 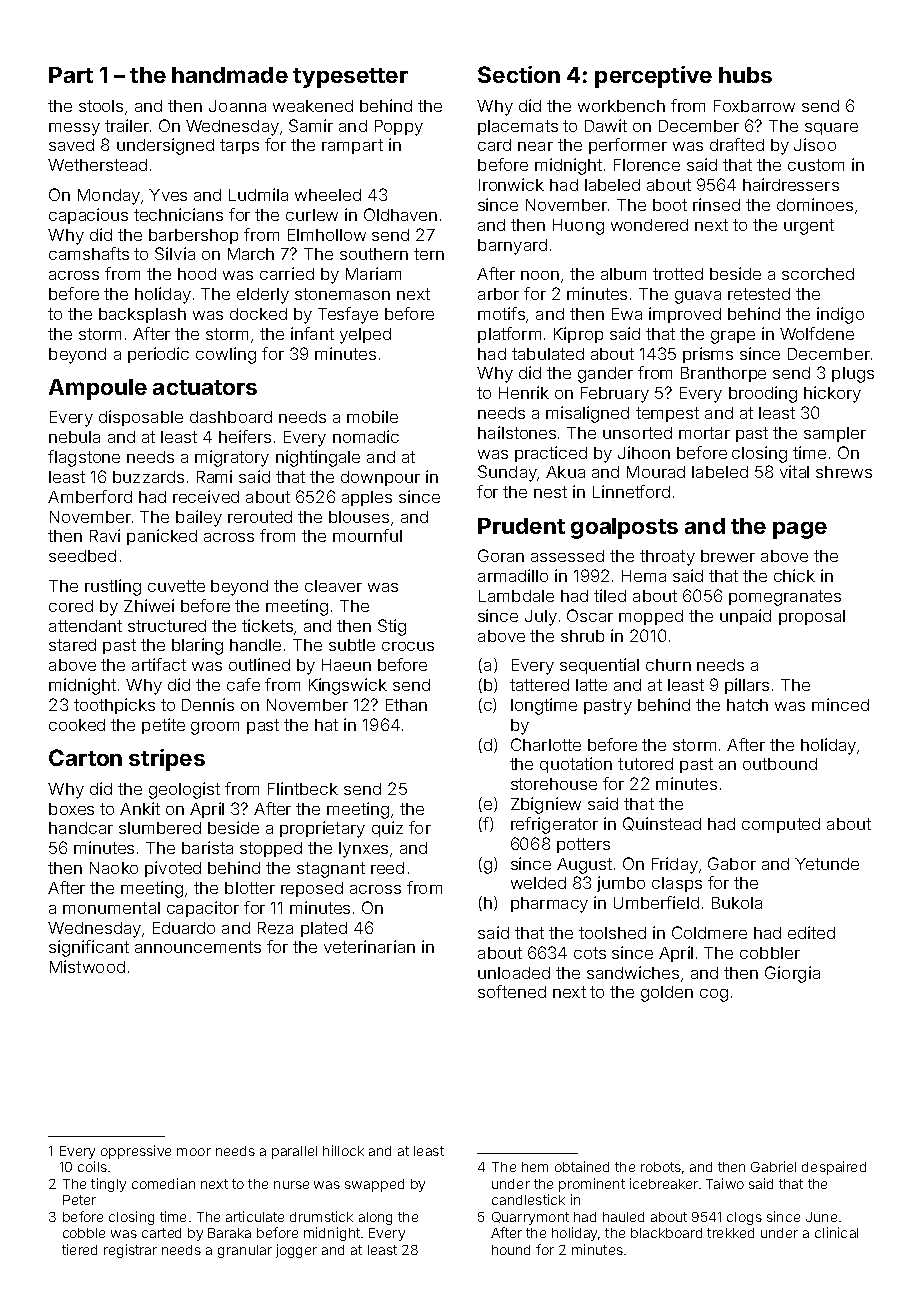 What do you see at coordinates (232, 458) in the image?
I see `migratory` at bounding box center [232, 458].
